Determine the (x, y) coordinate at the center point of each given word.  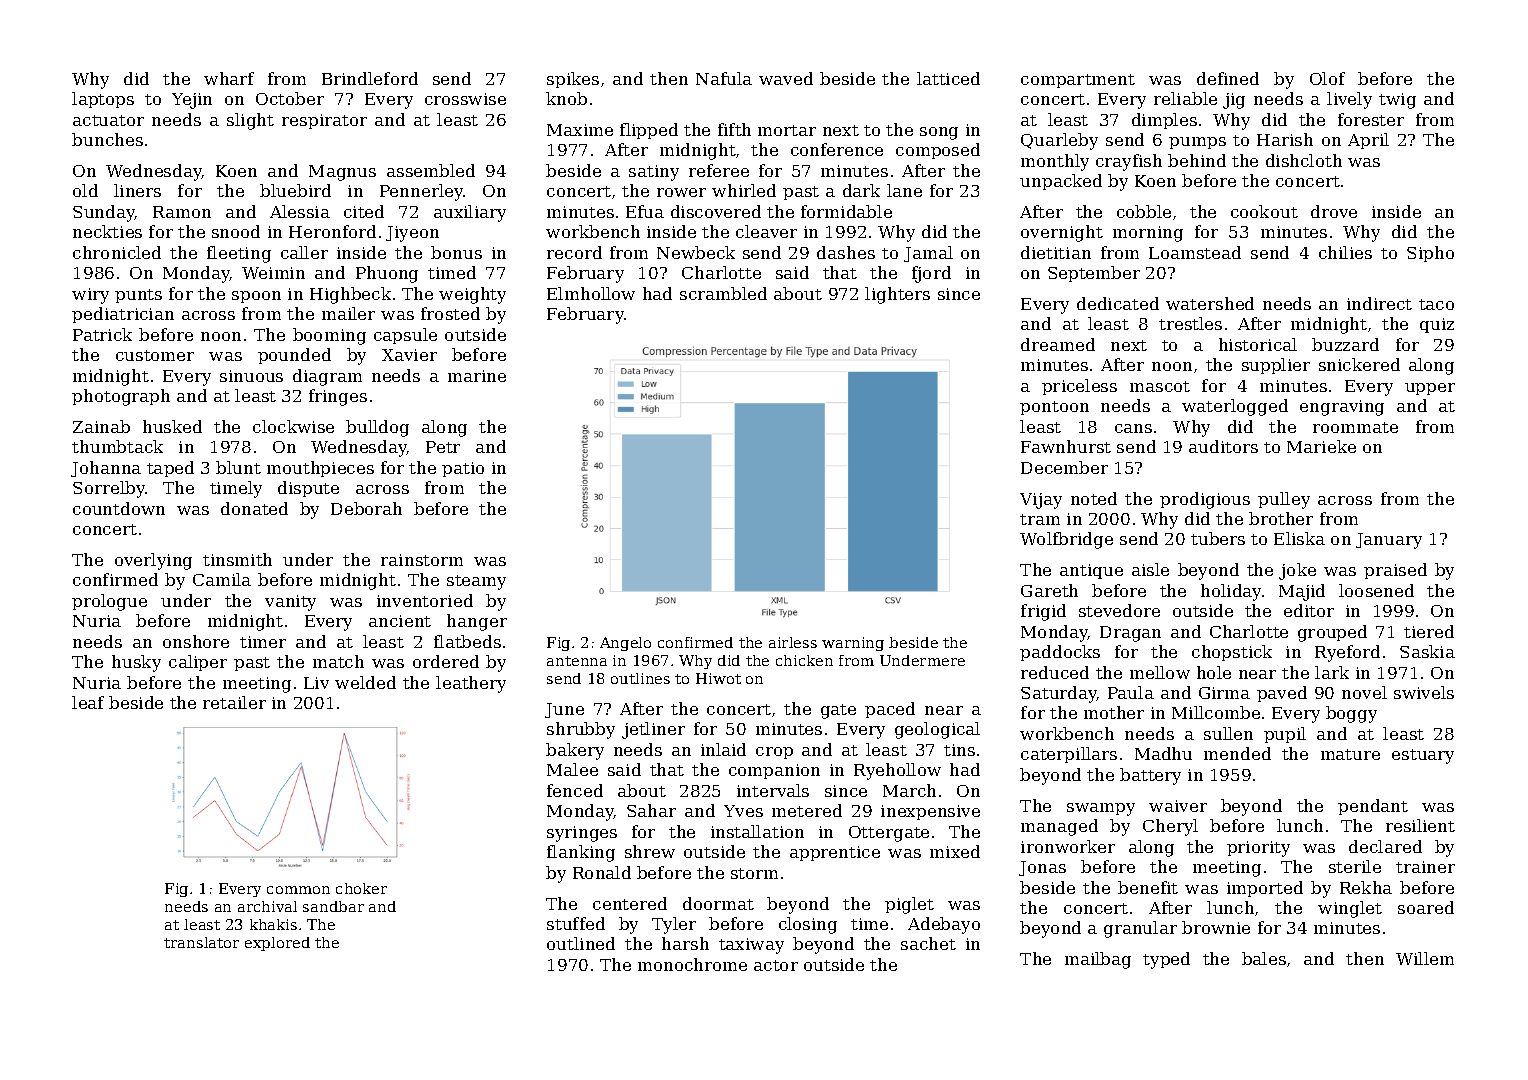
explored (277, 944)
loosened (1376, 590)
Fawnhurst (1066, 446)
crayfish (1129, 162)
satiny (654, 173)
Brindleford (370, 78)
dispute (308, 489)
